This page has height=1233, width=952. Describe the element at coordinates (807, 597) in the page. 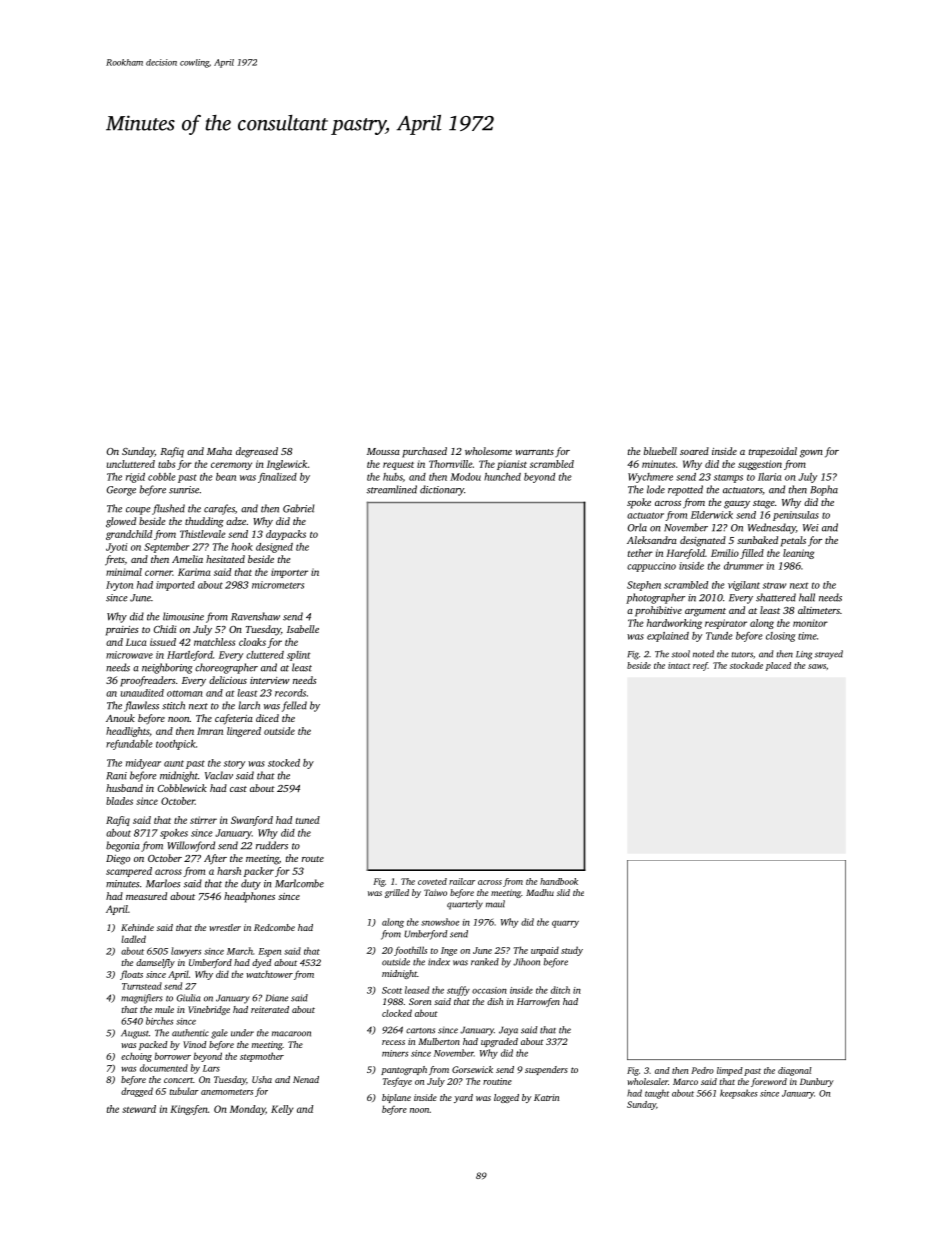

I see `hall` at that location.
